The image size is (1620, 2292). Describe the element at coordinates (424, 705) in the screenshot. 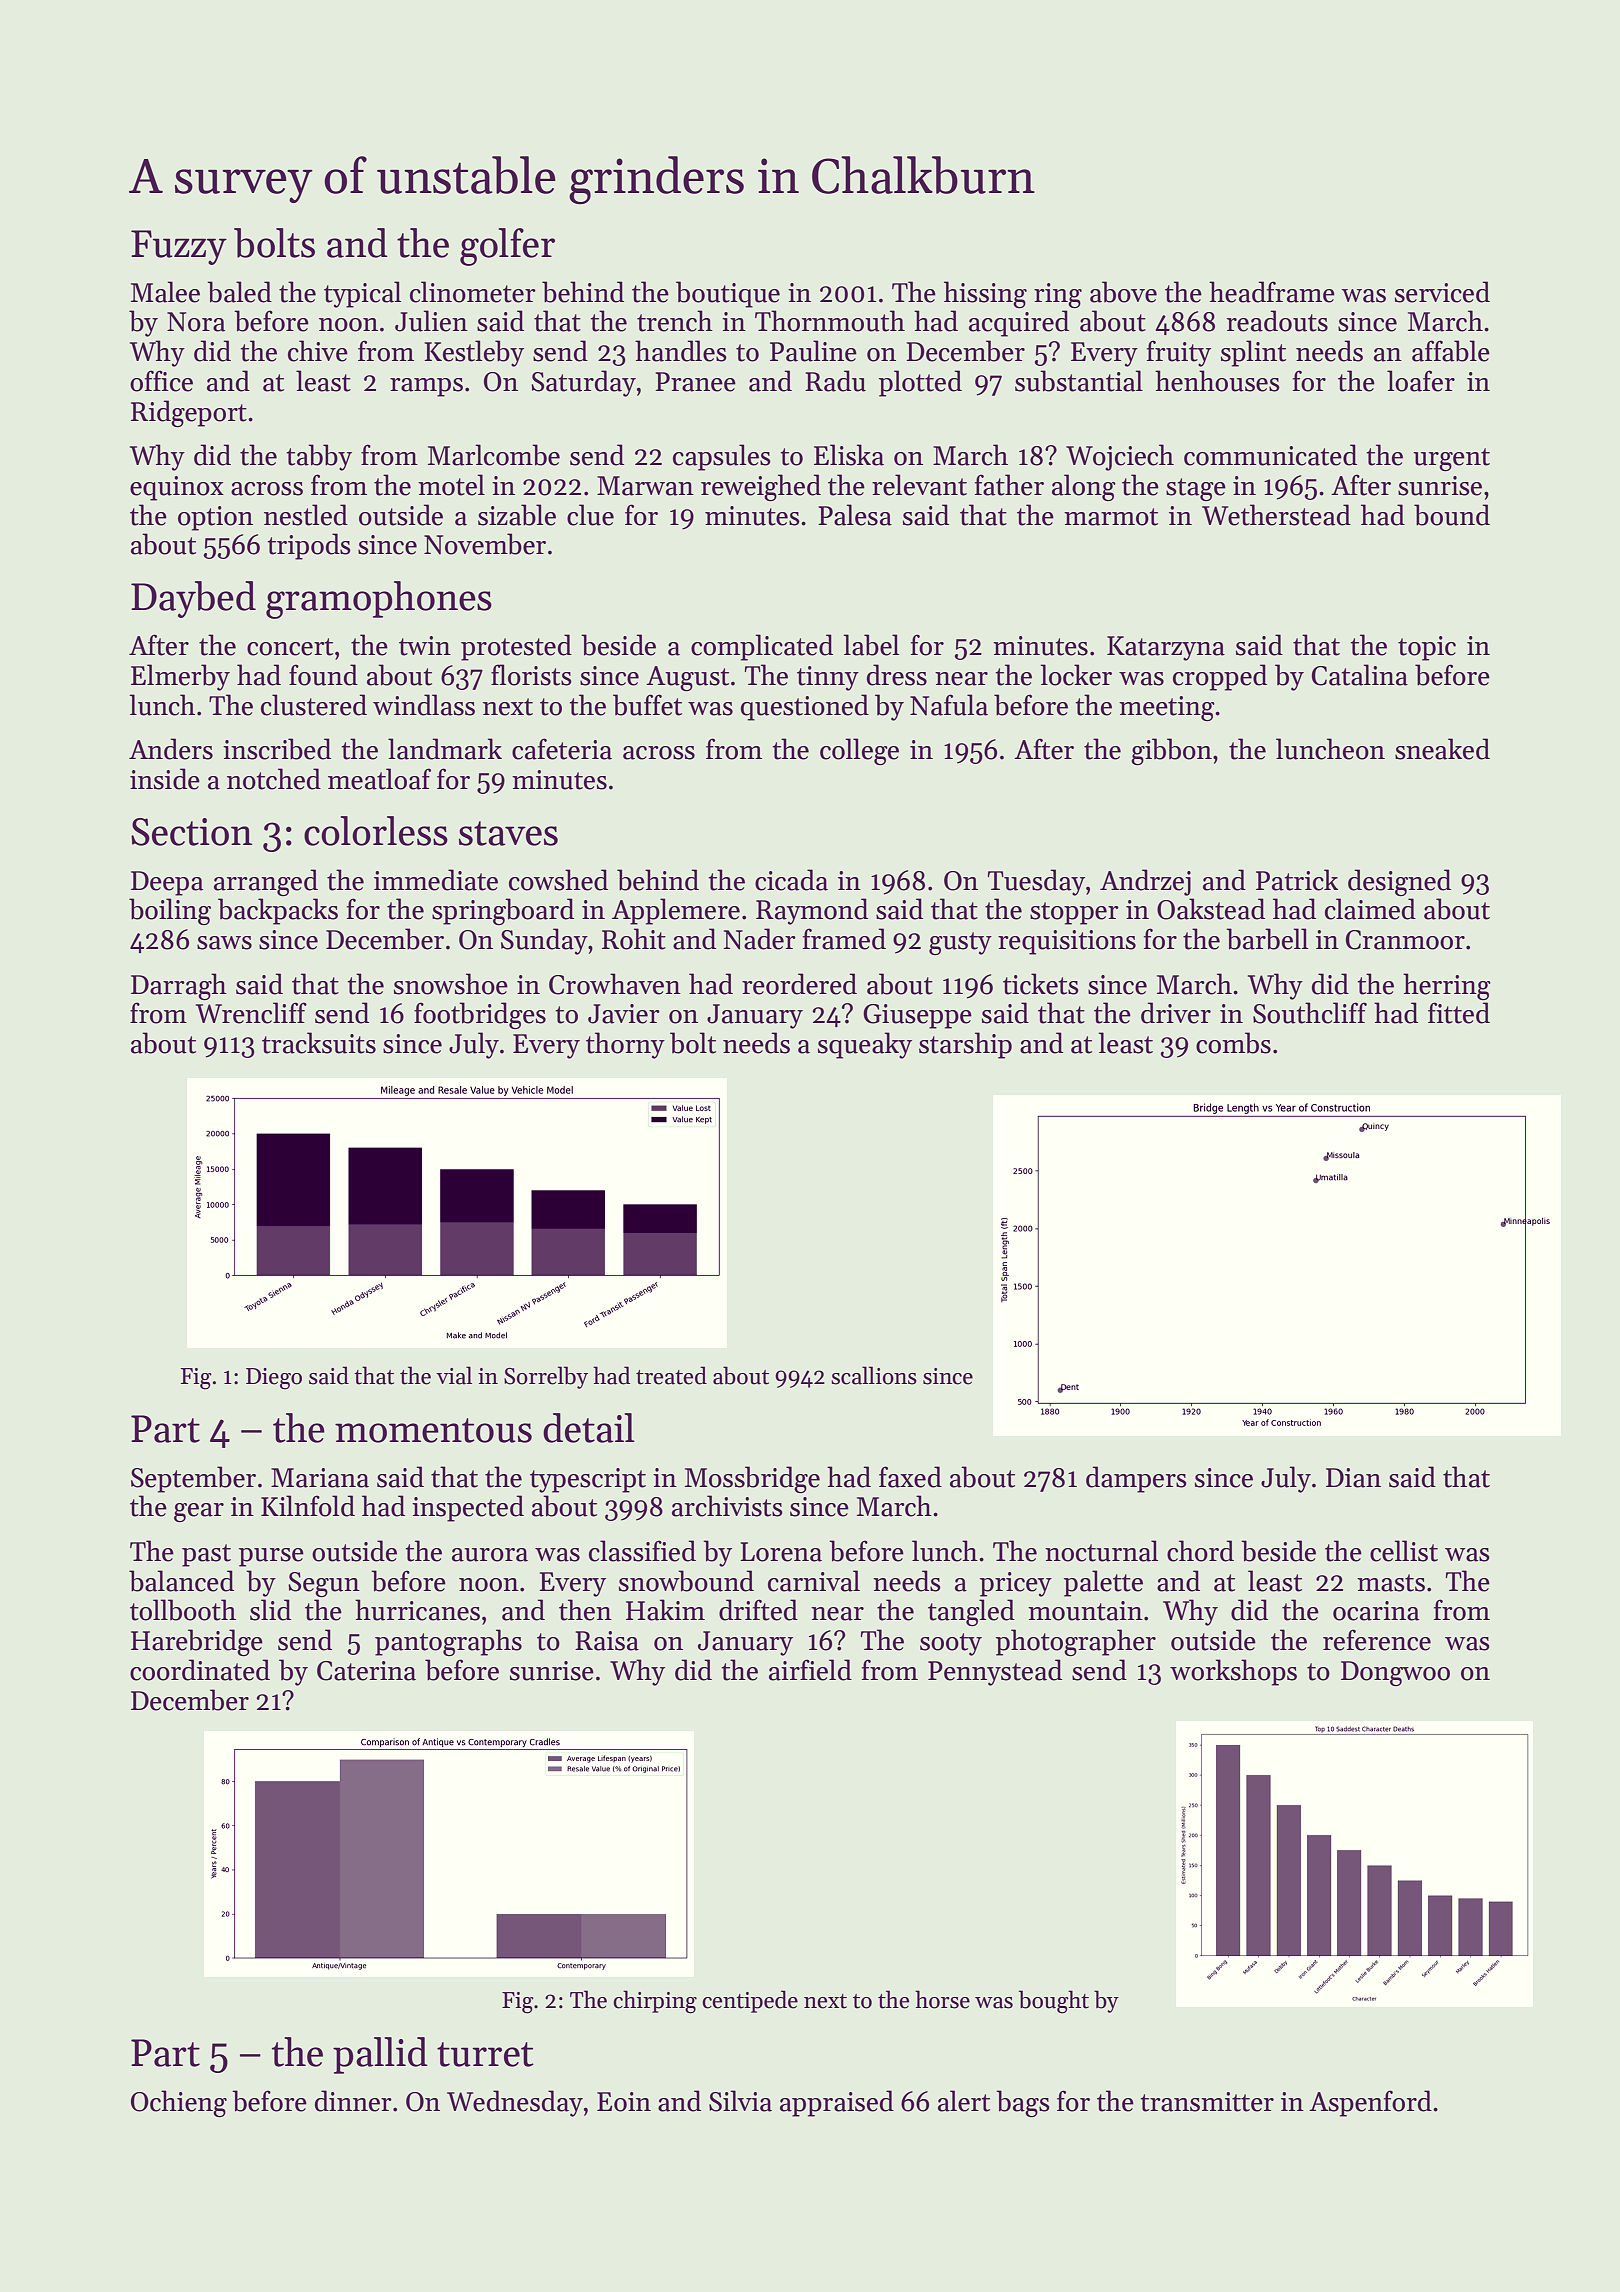

I see `windlass` at that location.
